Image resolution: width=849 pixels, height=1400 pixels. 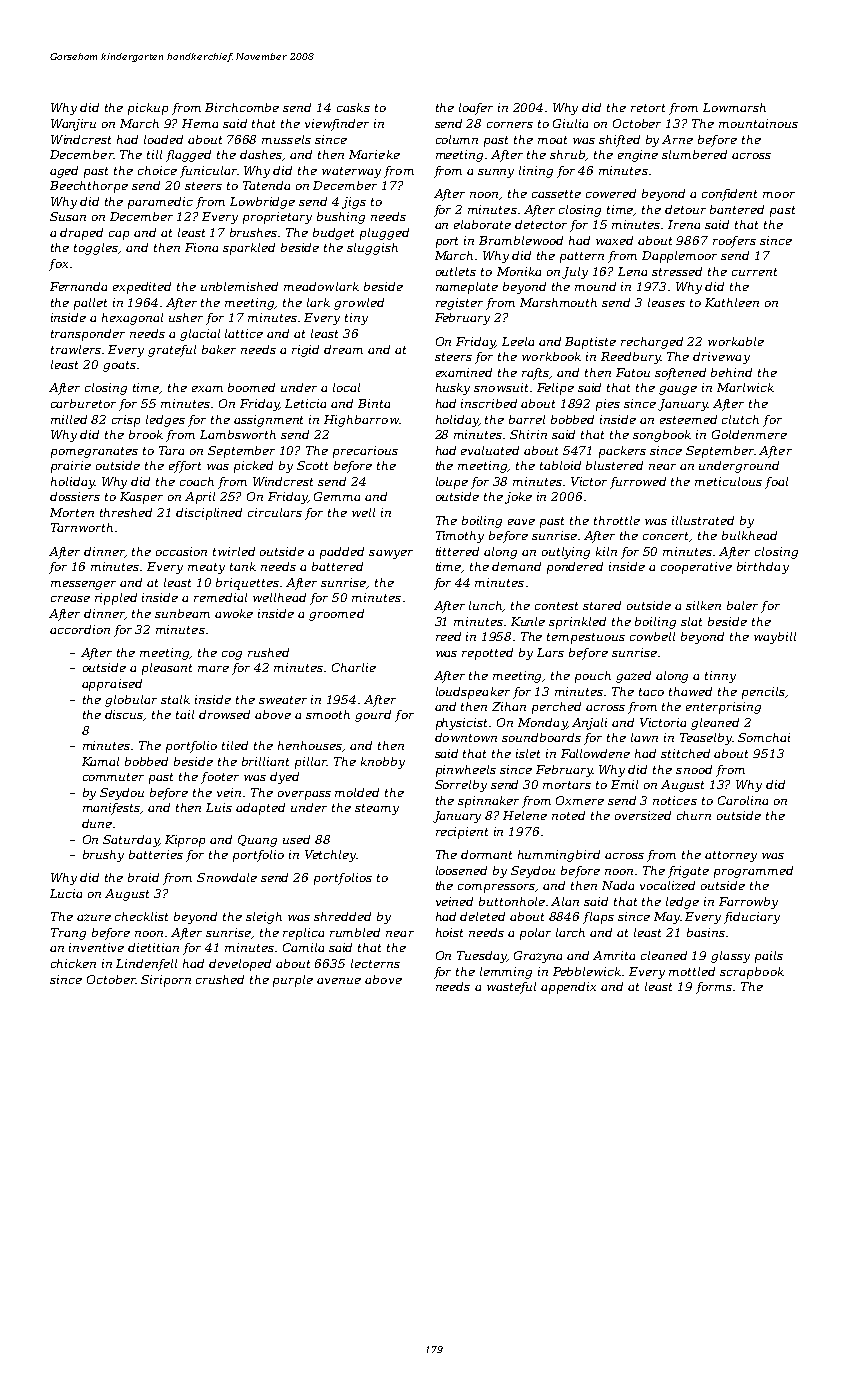 What do you see at coordinates (160, 203) in the image?
I see `paramedic` at bounding box center [160, 203].
